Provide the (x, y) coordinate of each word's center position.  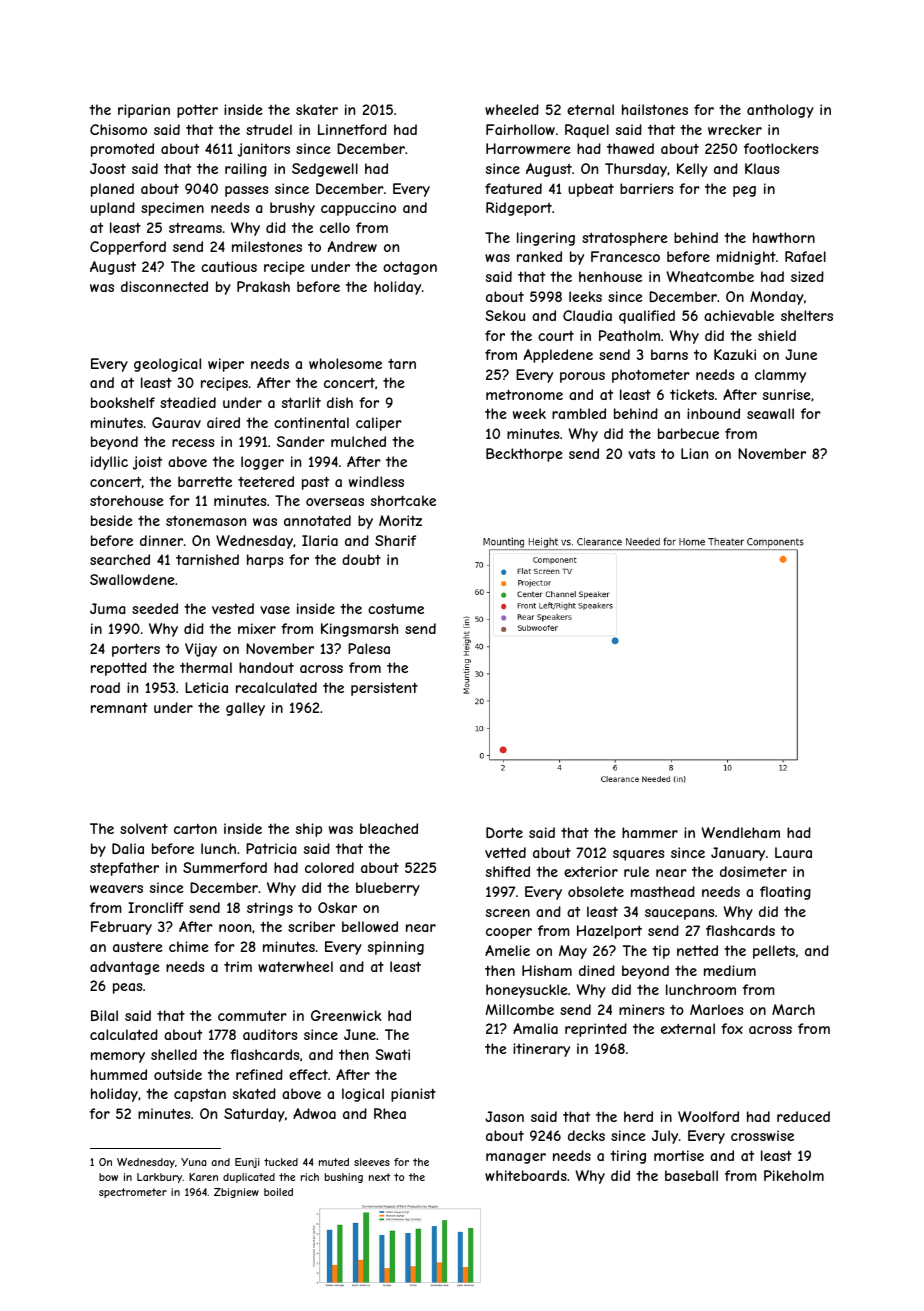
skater (317, 109)
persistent (384, 689)
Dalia (128, 848)
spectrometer (133, 1193)
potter (197, 111)
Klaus (762, 168)
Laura (793, 852)
